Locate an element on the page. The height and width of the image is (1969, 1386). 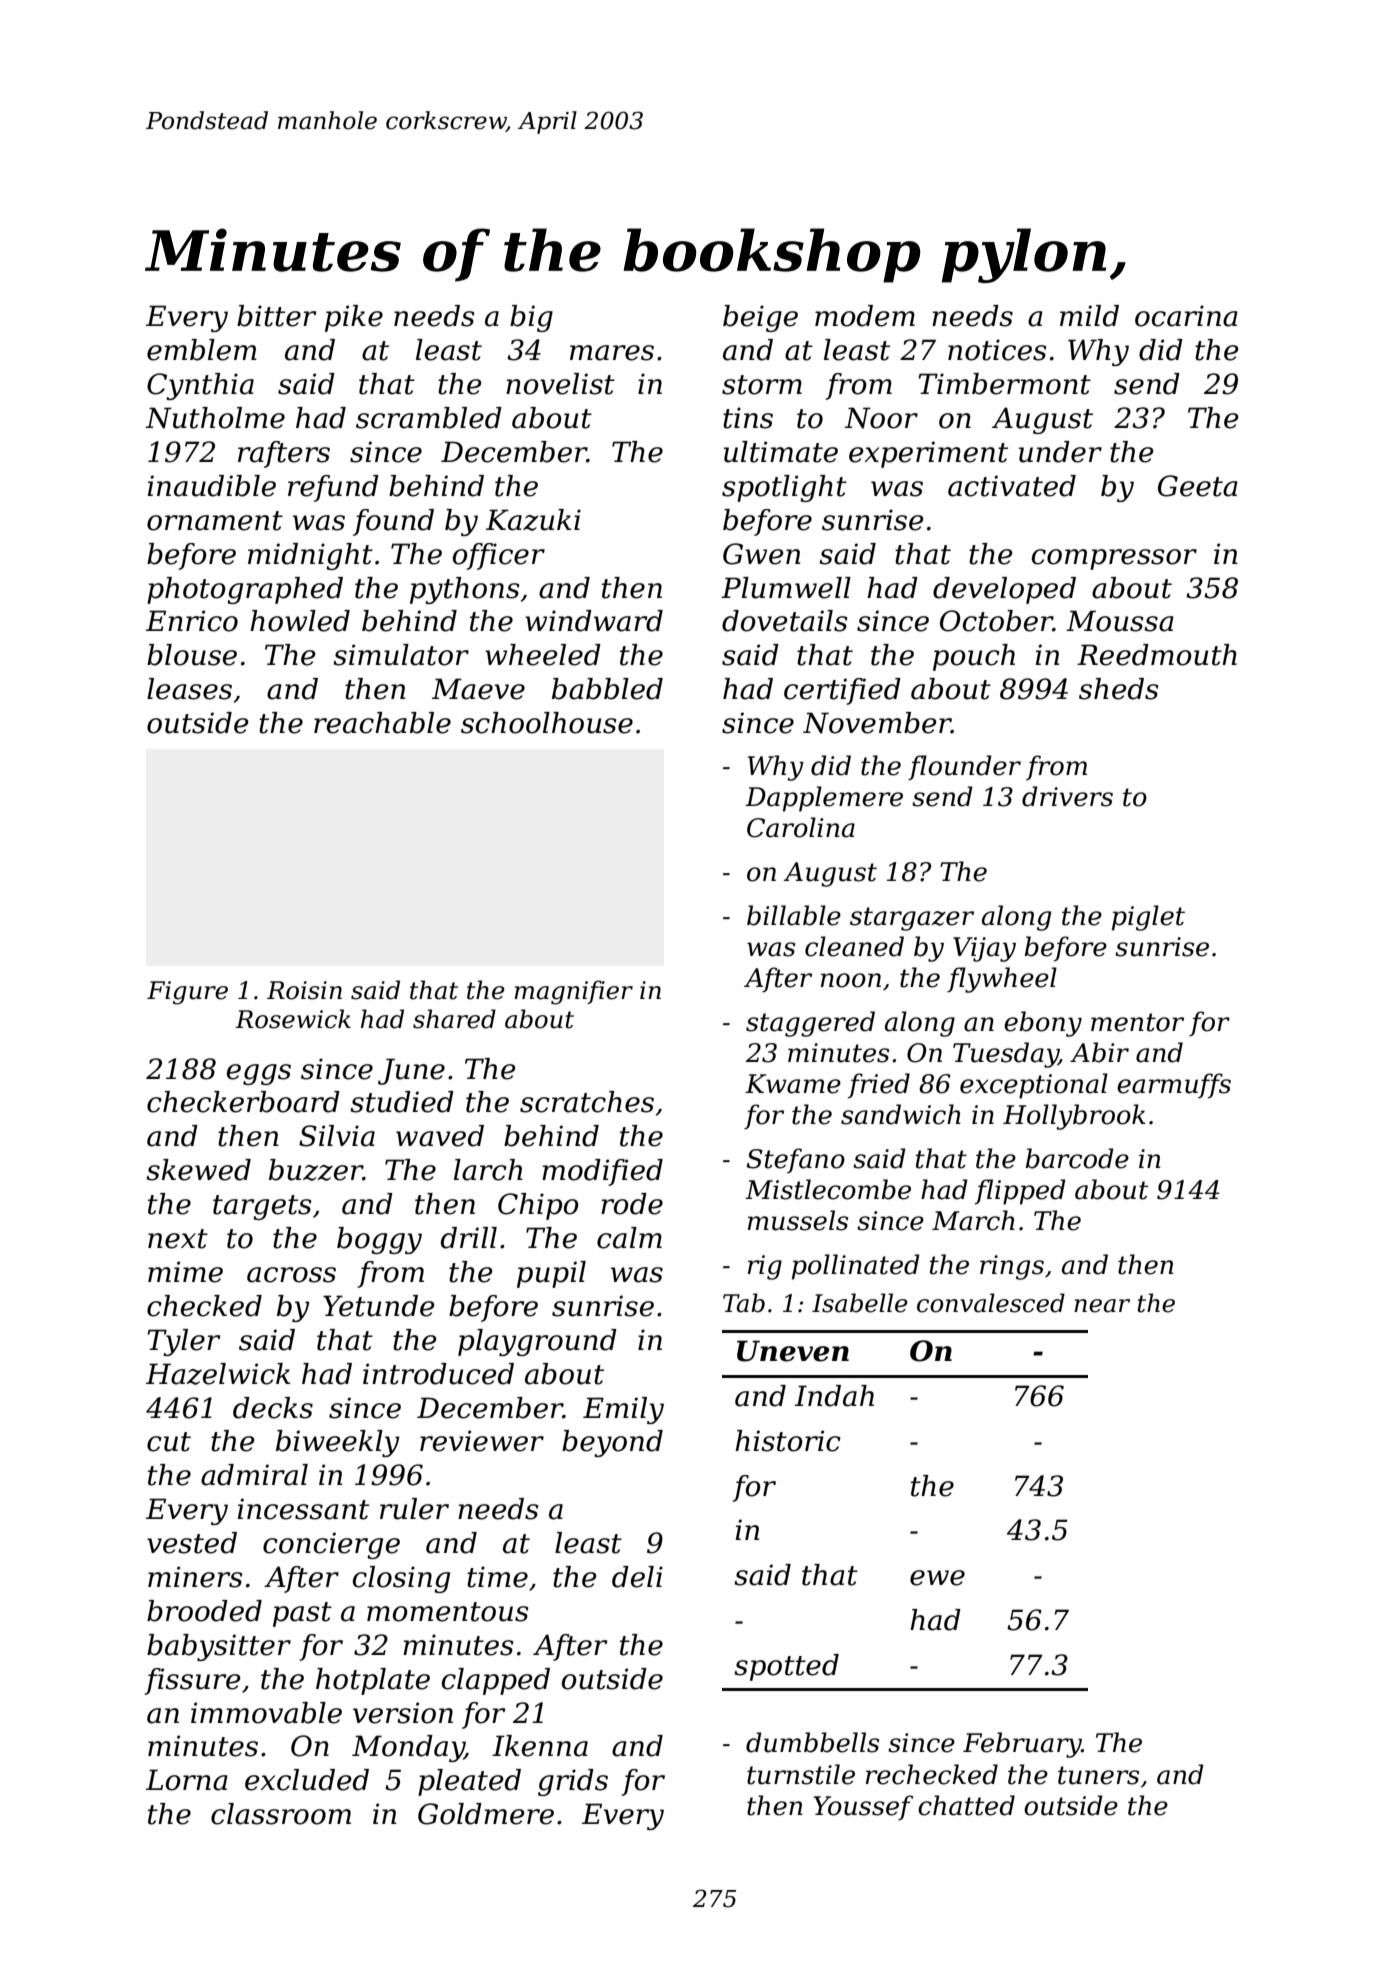
Mistlecombe is located at coordinates (828, 1189).
